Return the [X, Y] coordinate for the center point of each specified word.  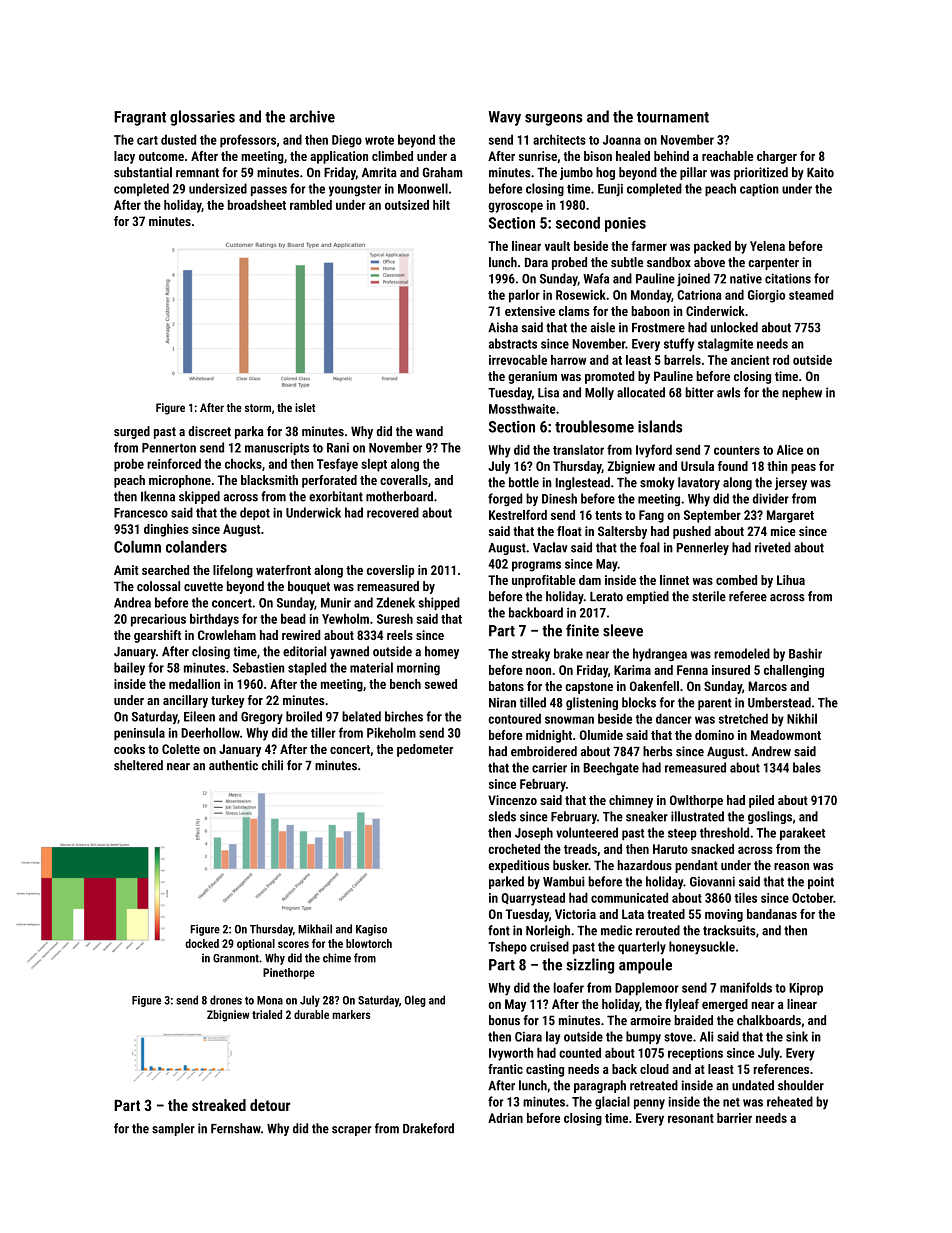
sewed [441, 684]
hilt [441, 205]
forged [505, 499]
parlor [524, 296]
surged [132, 432]
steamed [811, 295]
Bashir [805, 653]
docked [202, 943]
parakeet [802, 833]
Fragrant [140, 118]
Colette [181, 749]
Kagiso [371, 930]
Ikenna [158, 496]
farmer [649, 246]
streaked [219, 1105]
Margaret [790, 516]
